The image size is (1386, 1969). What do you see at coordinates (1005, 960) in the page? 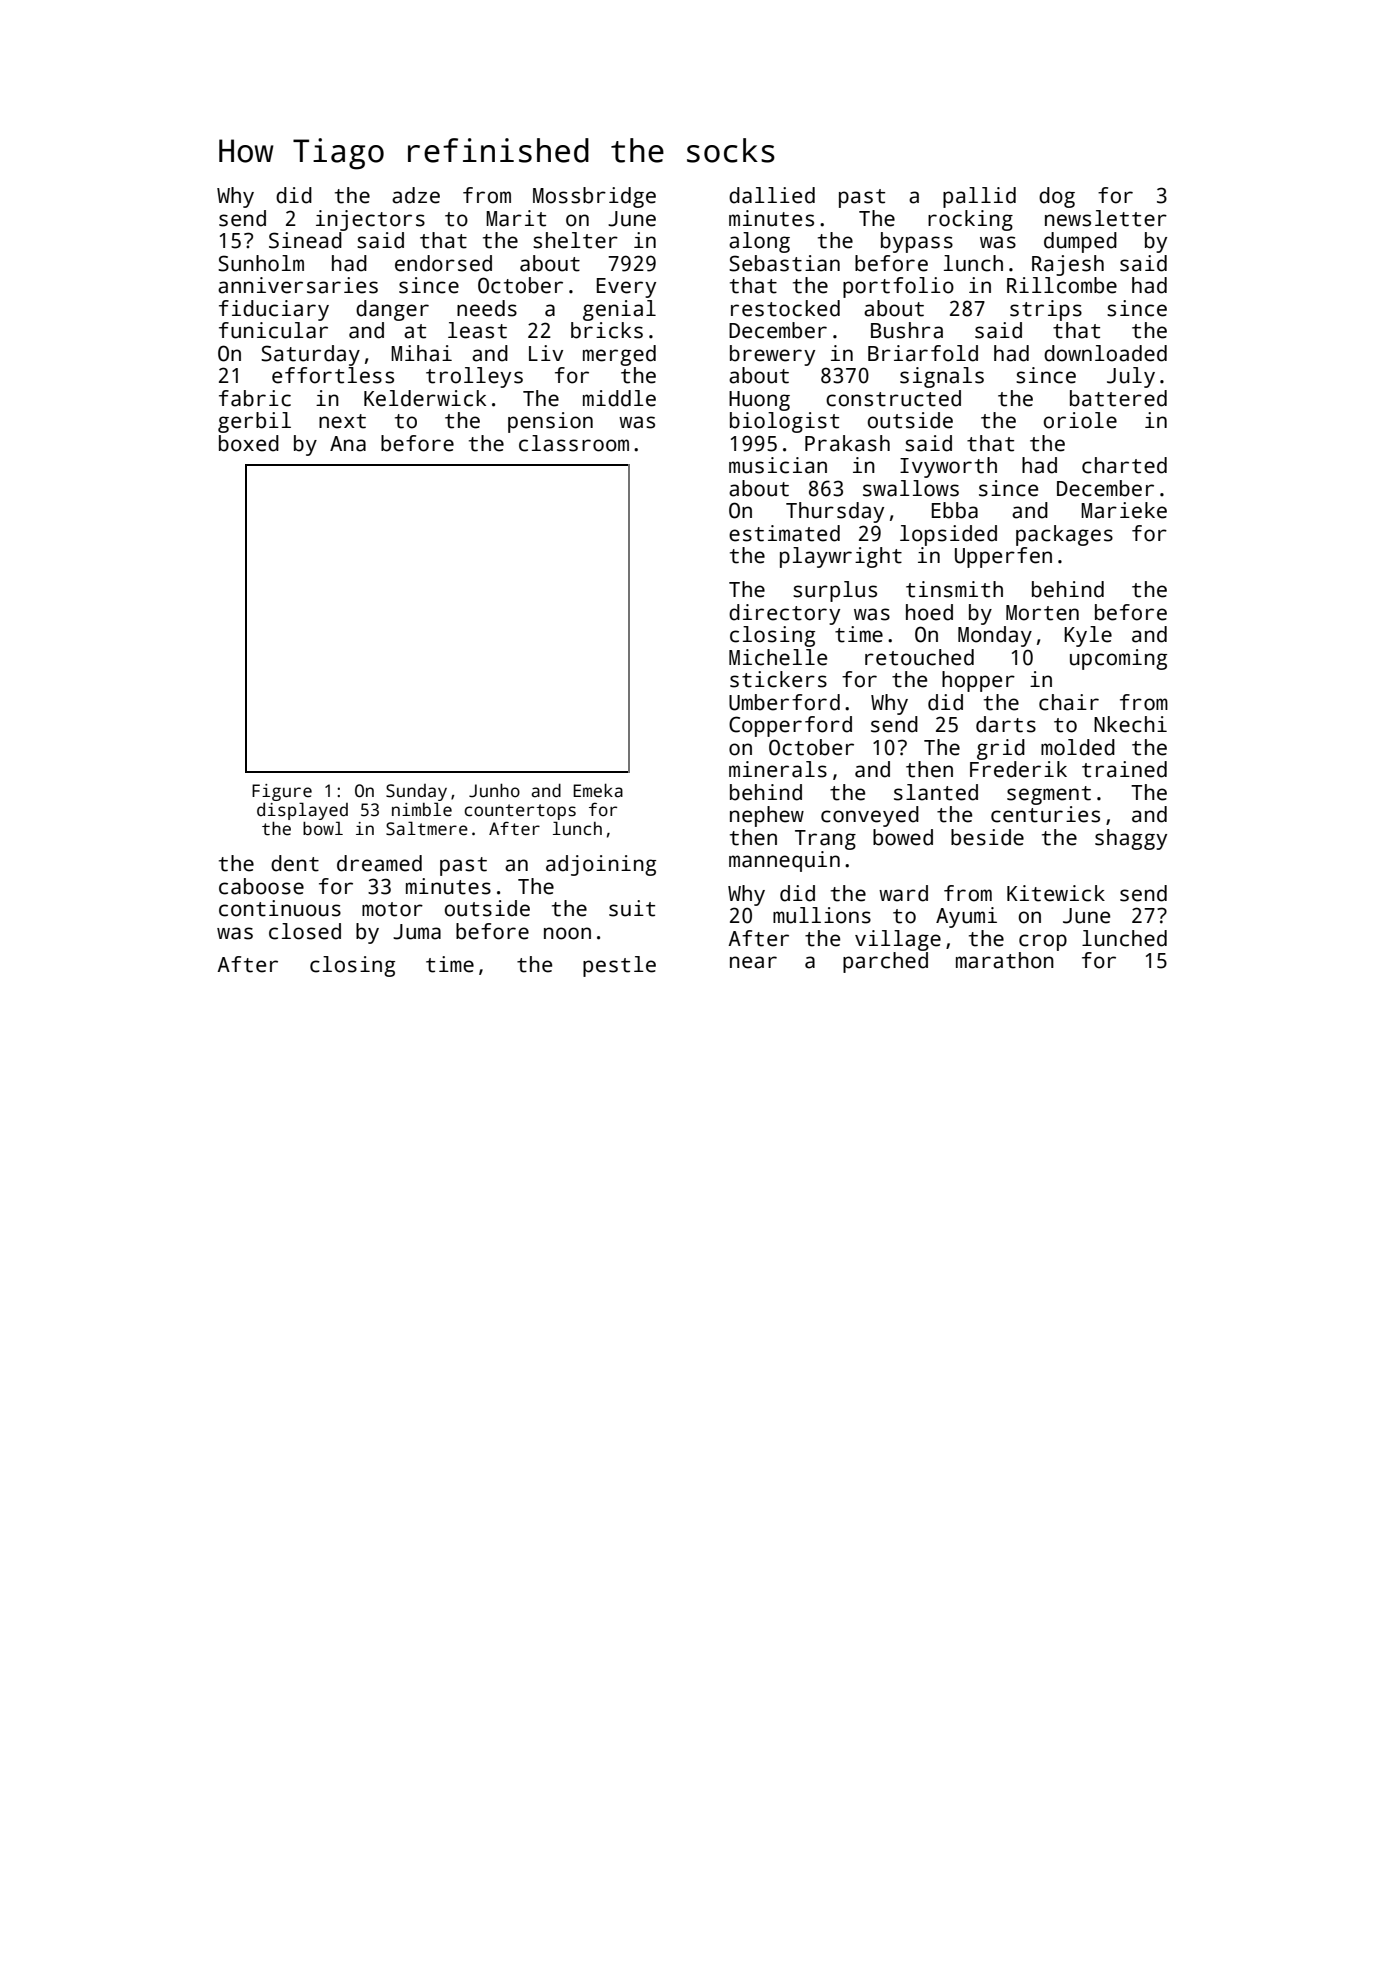
I see `marathon` at bounding box center [1005, 960].
